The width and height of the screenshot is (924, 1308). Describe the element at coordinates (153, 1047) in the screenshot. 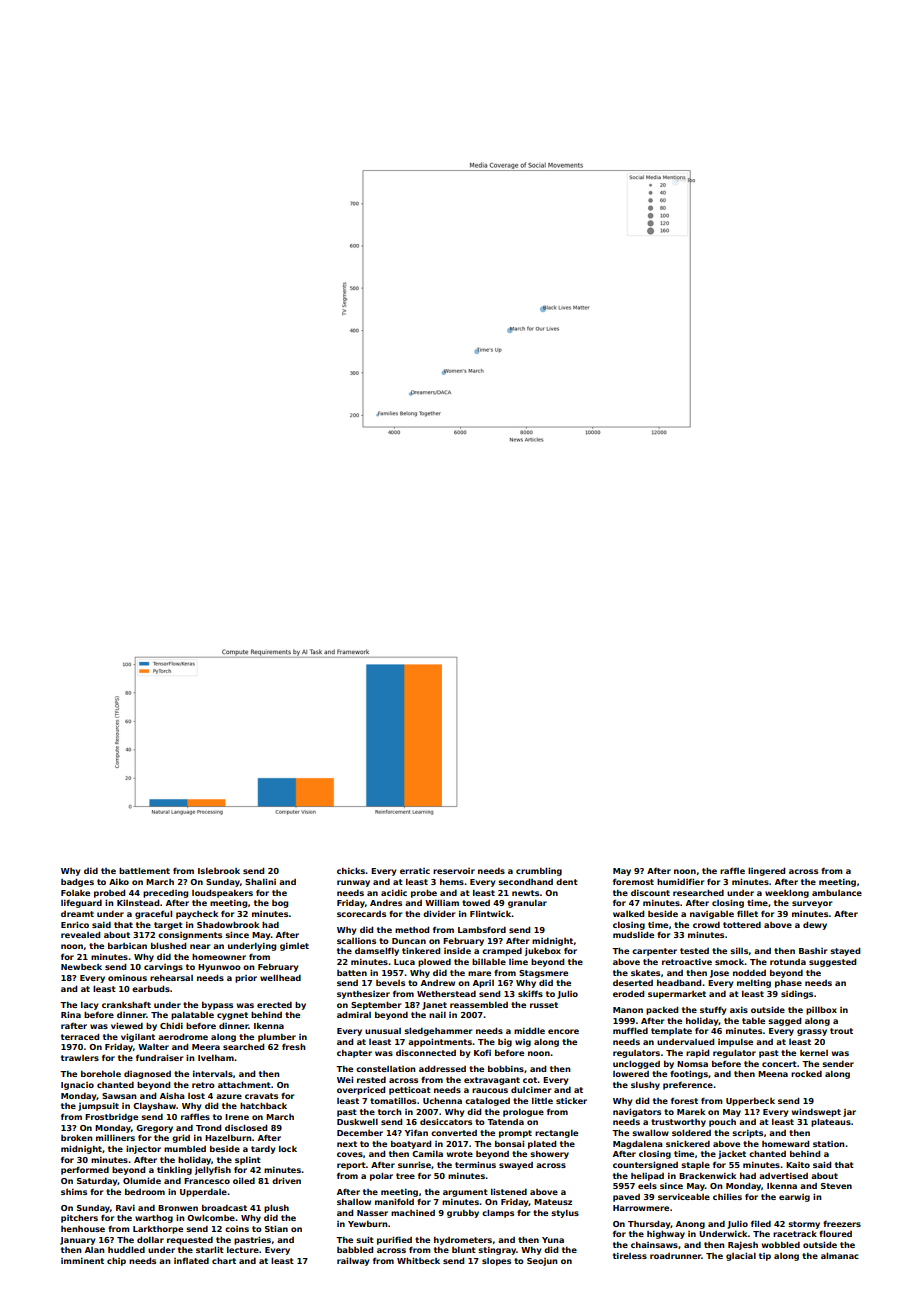

I see `Walter` at that location.
